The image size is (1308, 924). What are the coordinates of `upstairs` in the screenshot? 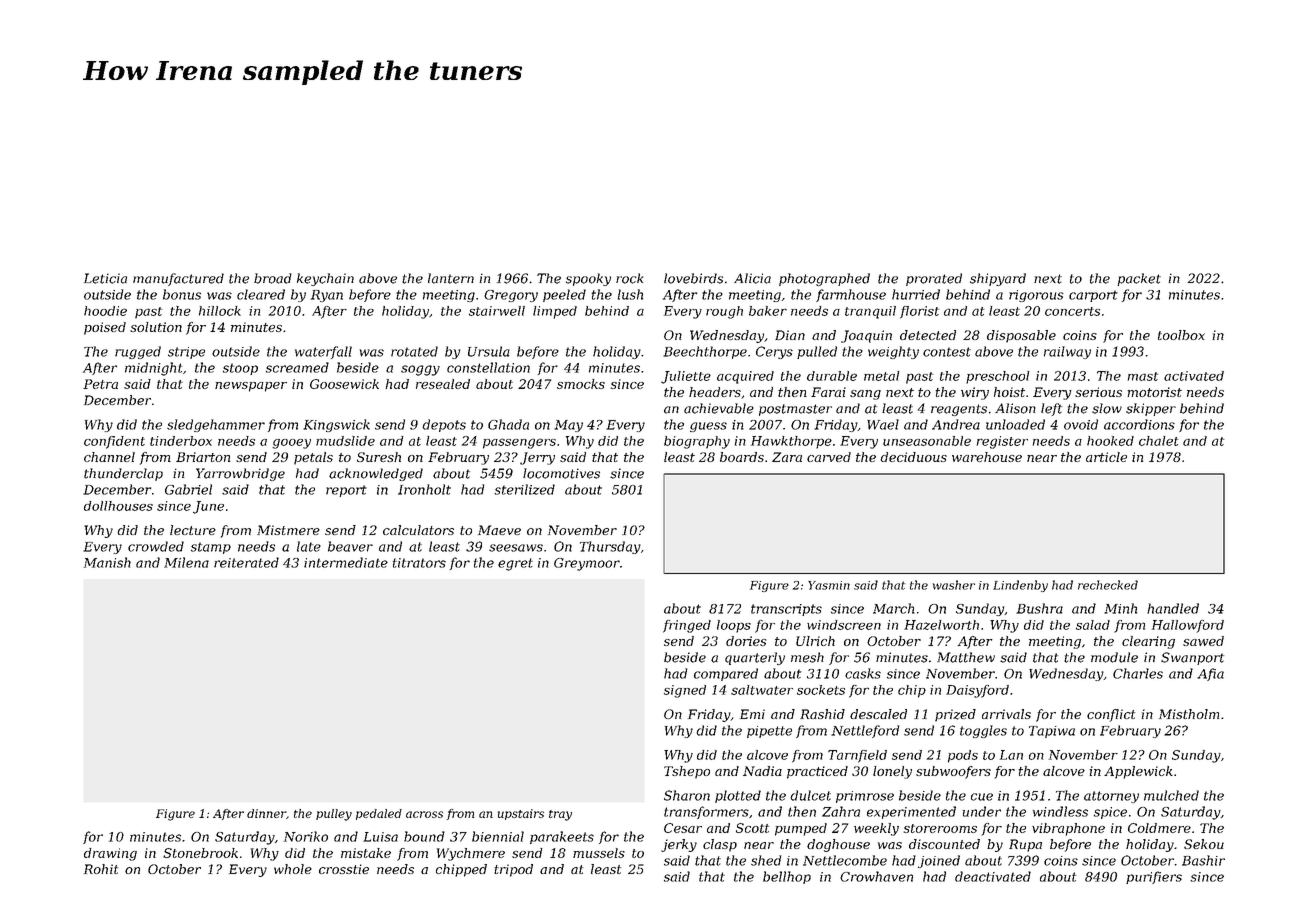 It's located at (521, 814).
